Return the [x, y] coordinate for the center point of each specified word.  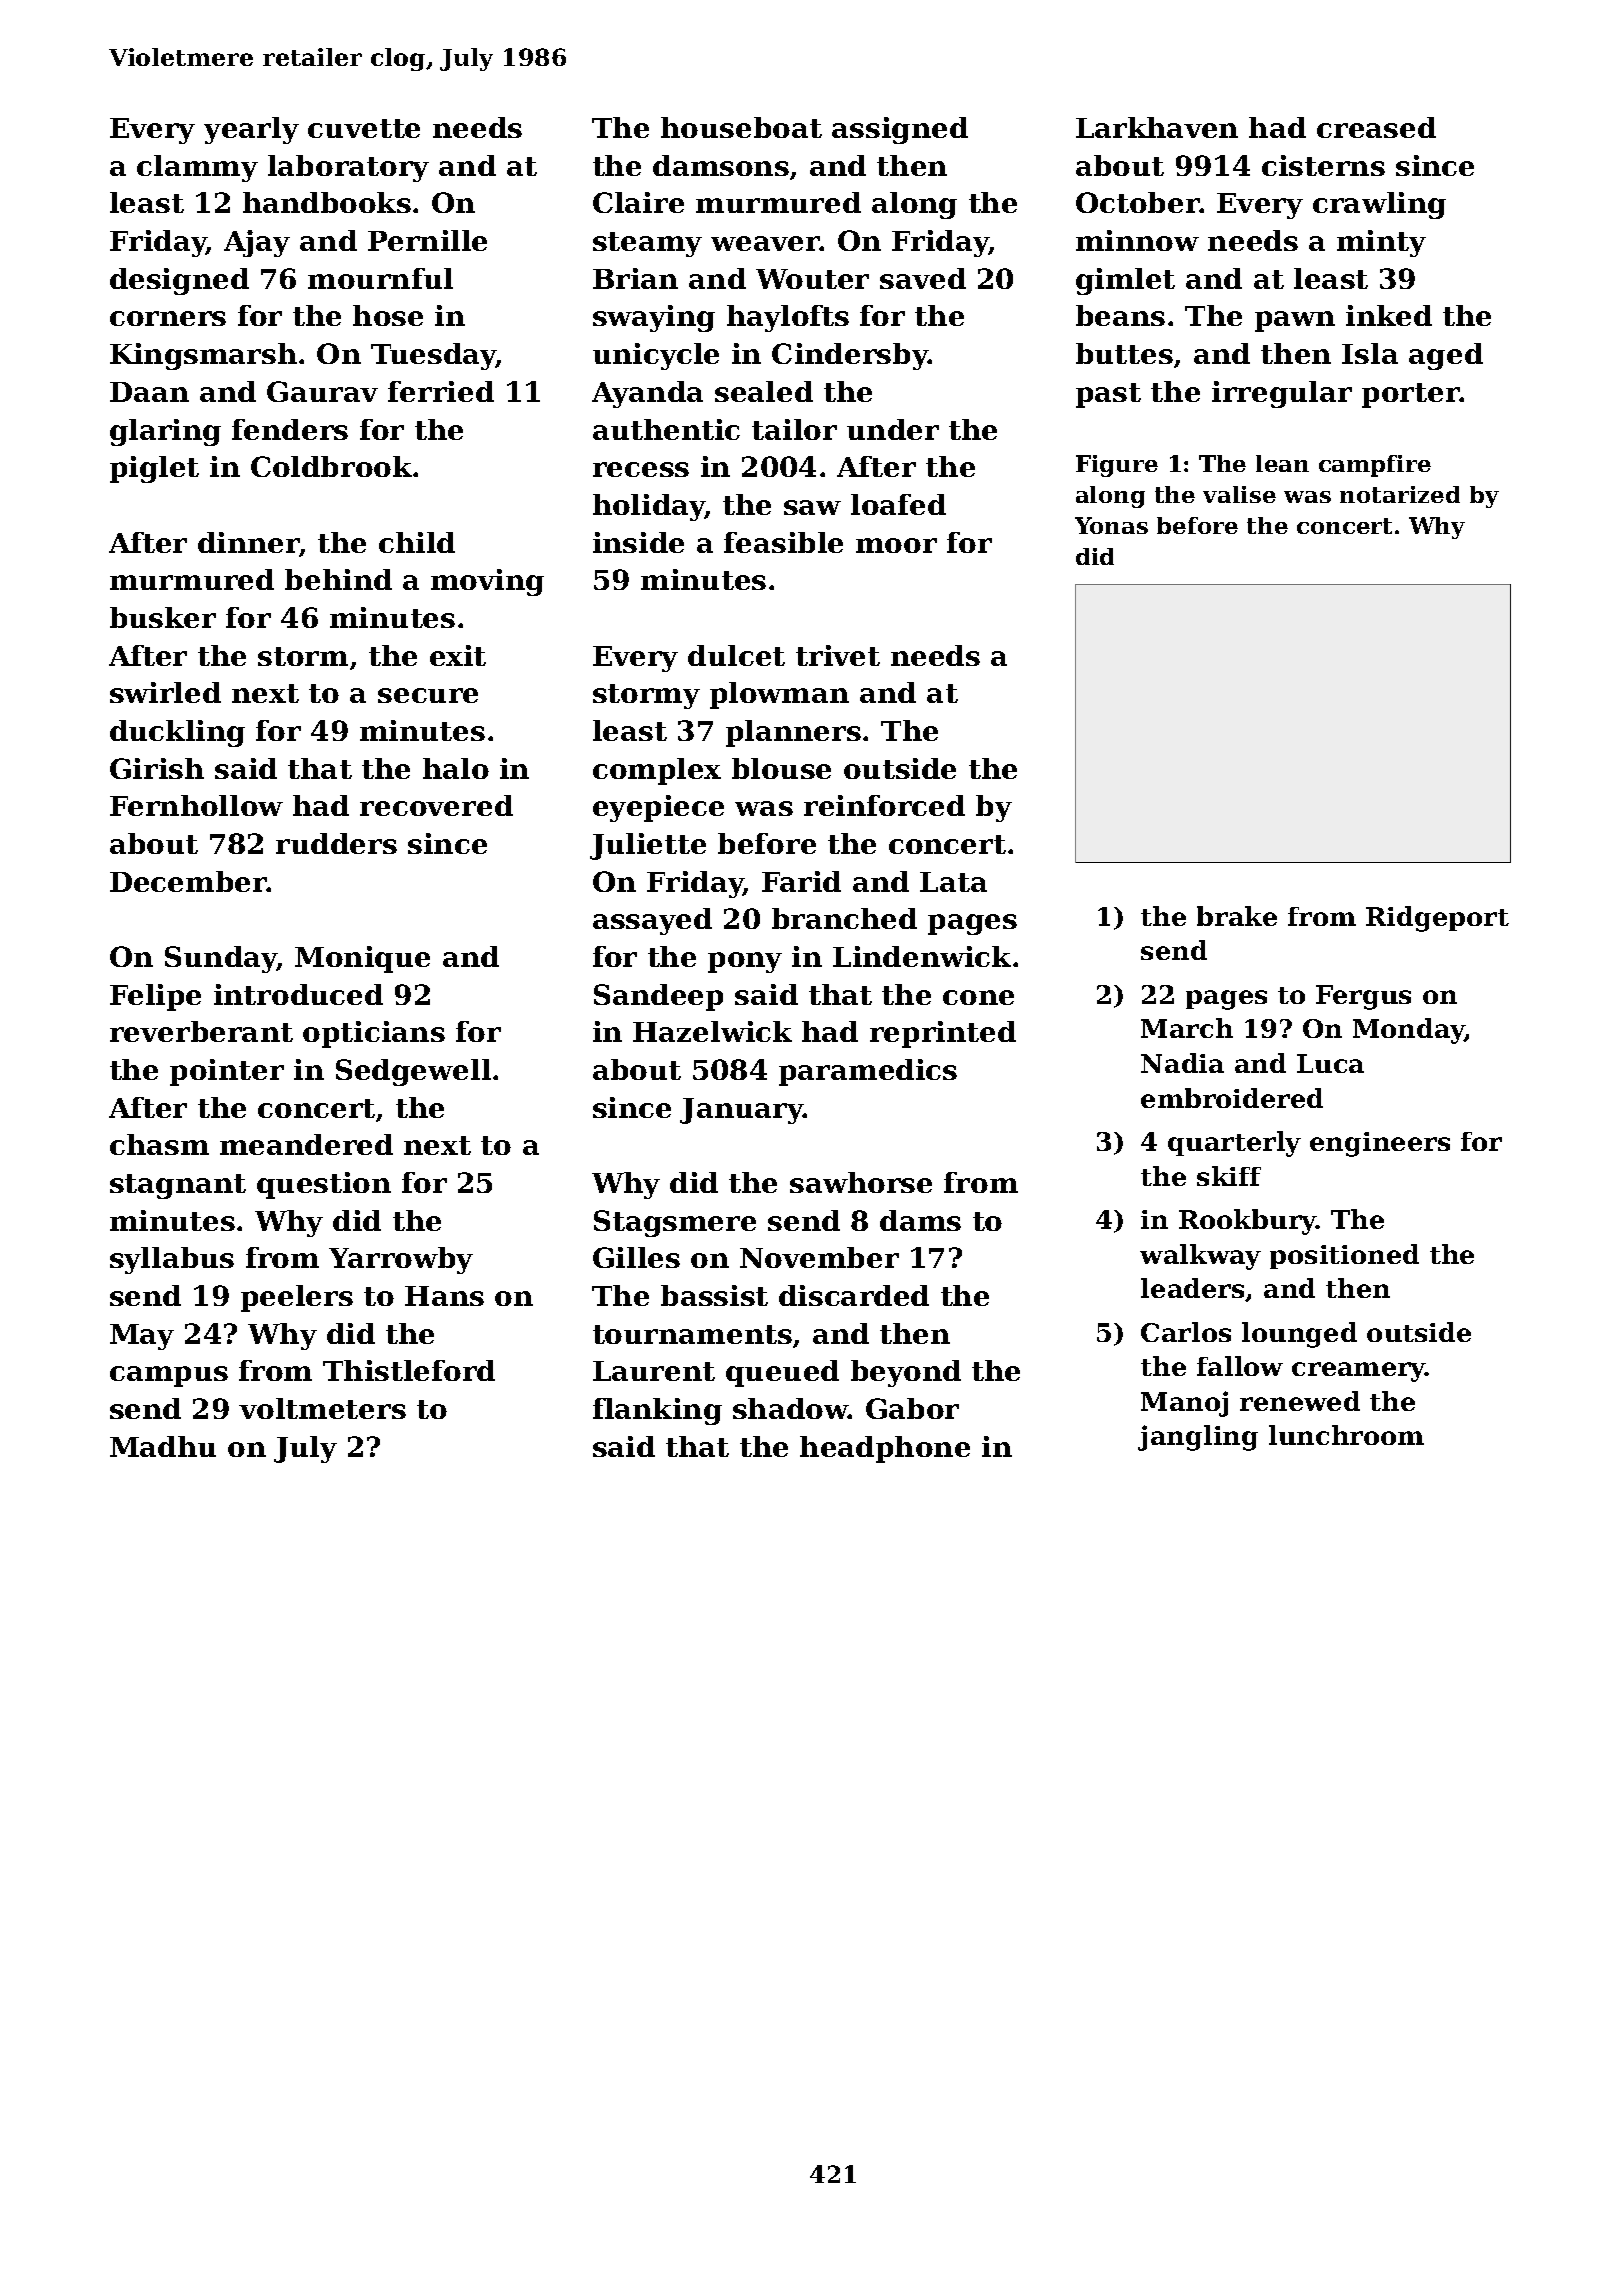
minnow [1137, 240]
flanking [657, 1411]
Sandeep [658, 997]
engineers [1380, 1144]
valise [1239, 494]
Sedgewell [413, 1072]
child [417, 542]
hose [388, 315]
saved [923, 278]
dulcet [736, 655]
